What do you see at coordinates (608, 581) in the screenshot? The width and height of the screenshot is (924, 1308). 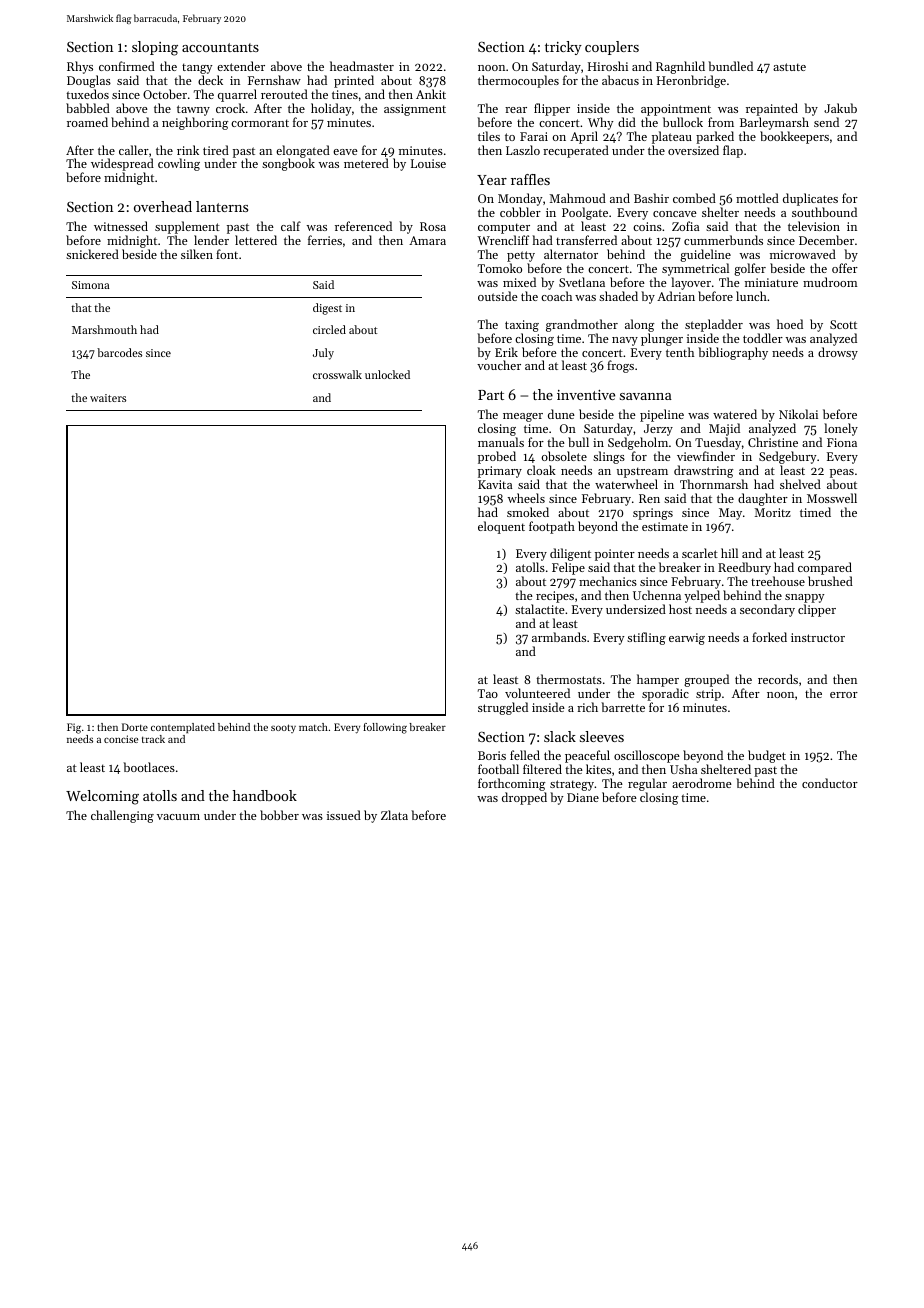 I see `mechanics` at bounding box center [608, 581].
